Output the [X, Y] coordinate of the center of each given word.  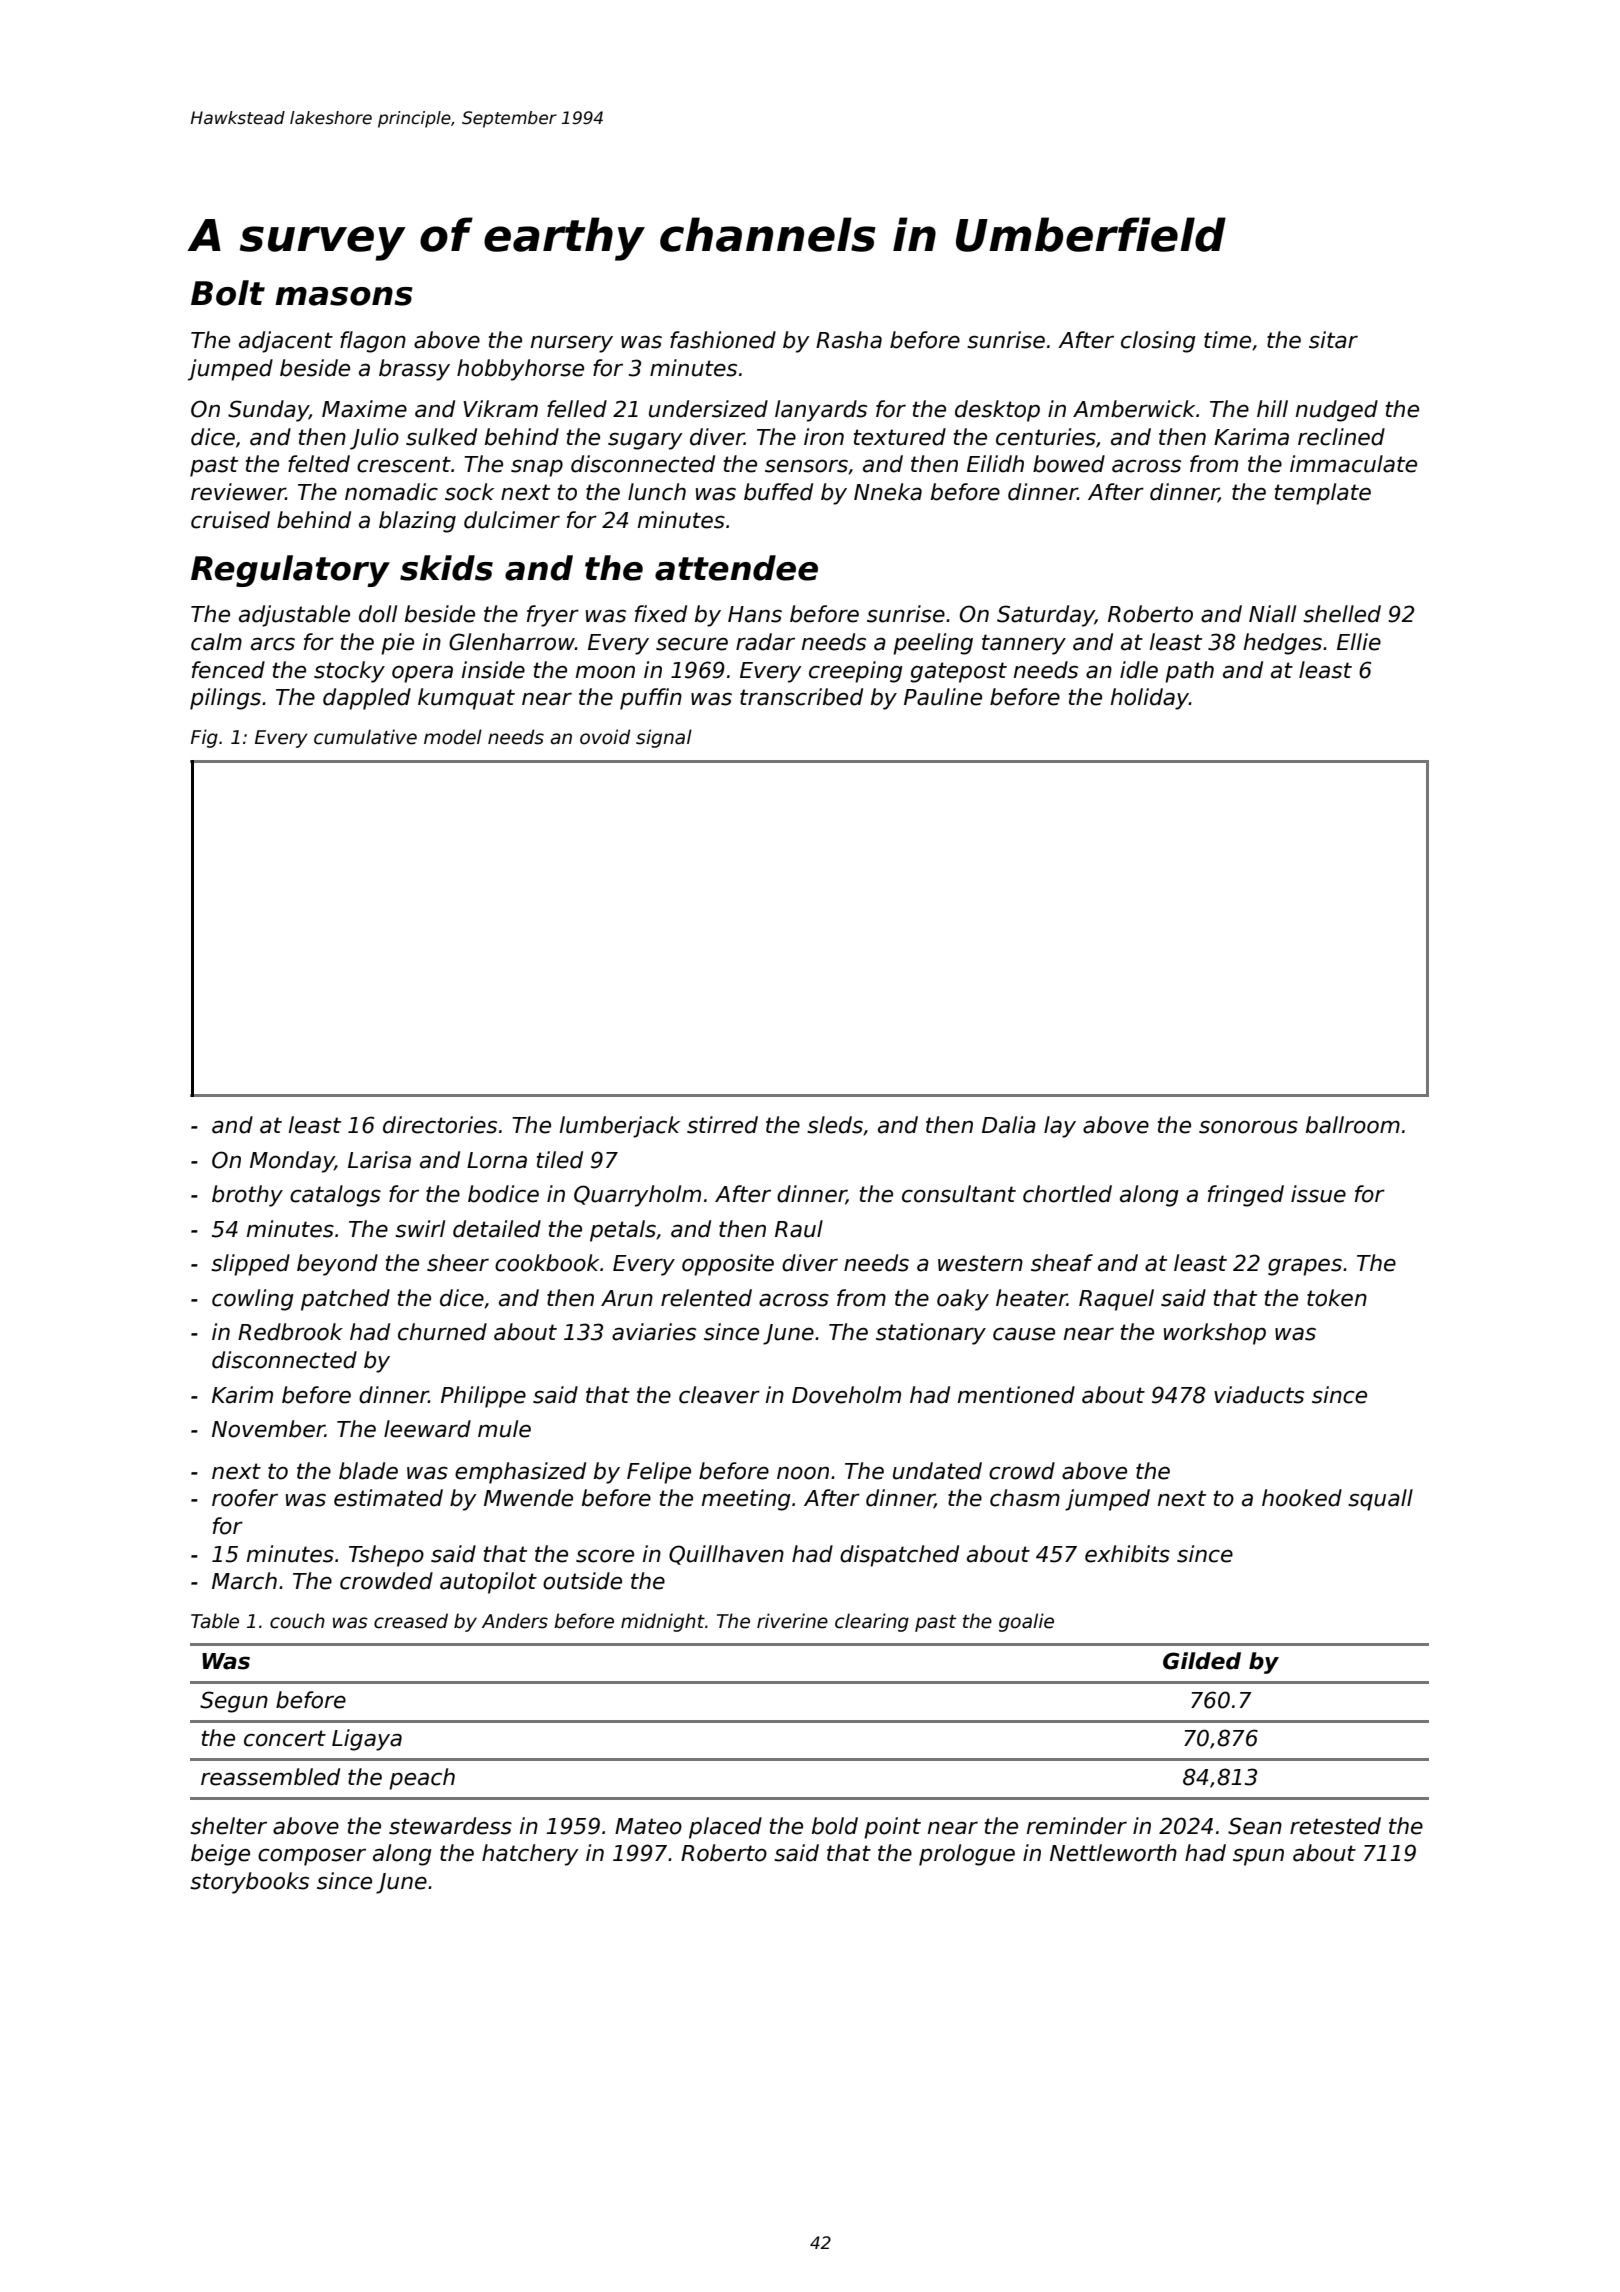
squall [1380, 1500]
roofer [245, 1498]
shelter [228, 1826]
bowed [1069, 464]
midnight [663, 1622]
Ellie [1359, 642]
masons [344, 296]
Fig [204, 738]
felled [577, 409]
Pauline [943, 697]
